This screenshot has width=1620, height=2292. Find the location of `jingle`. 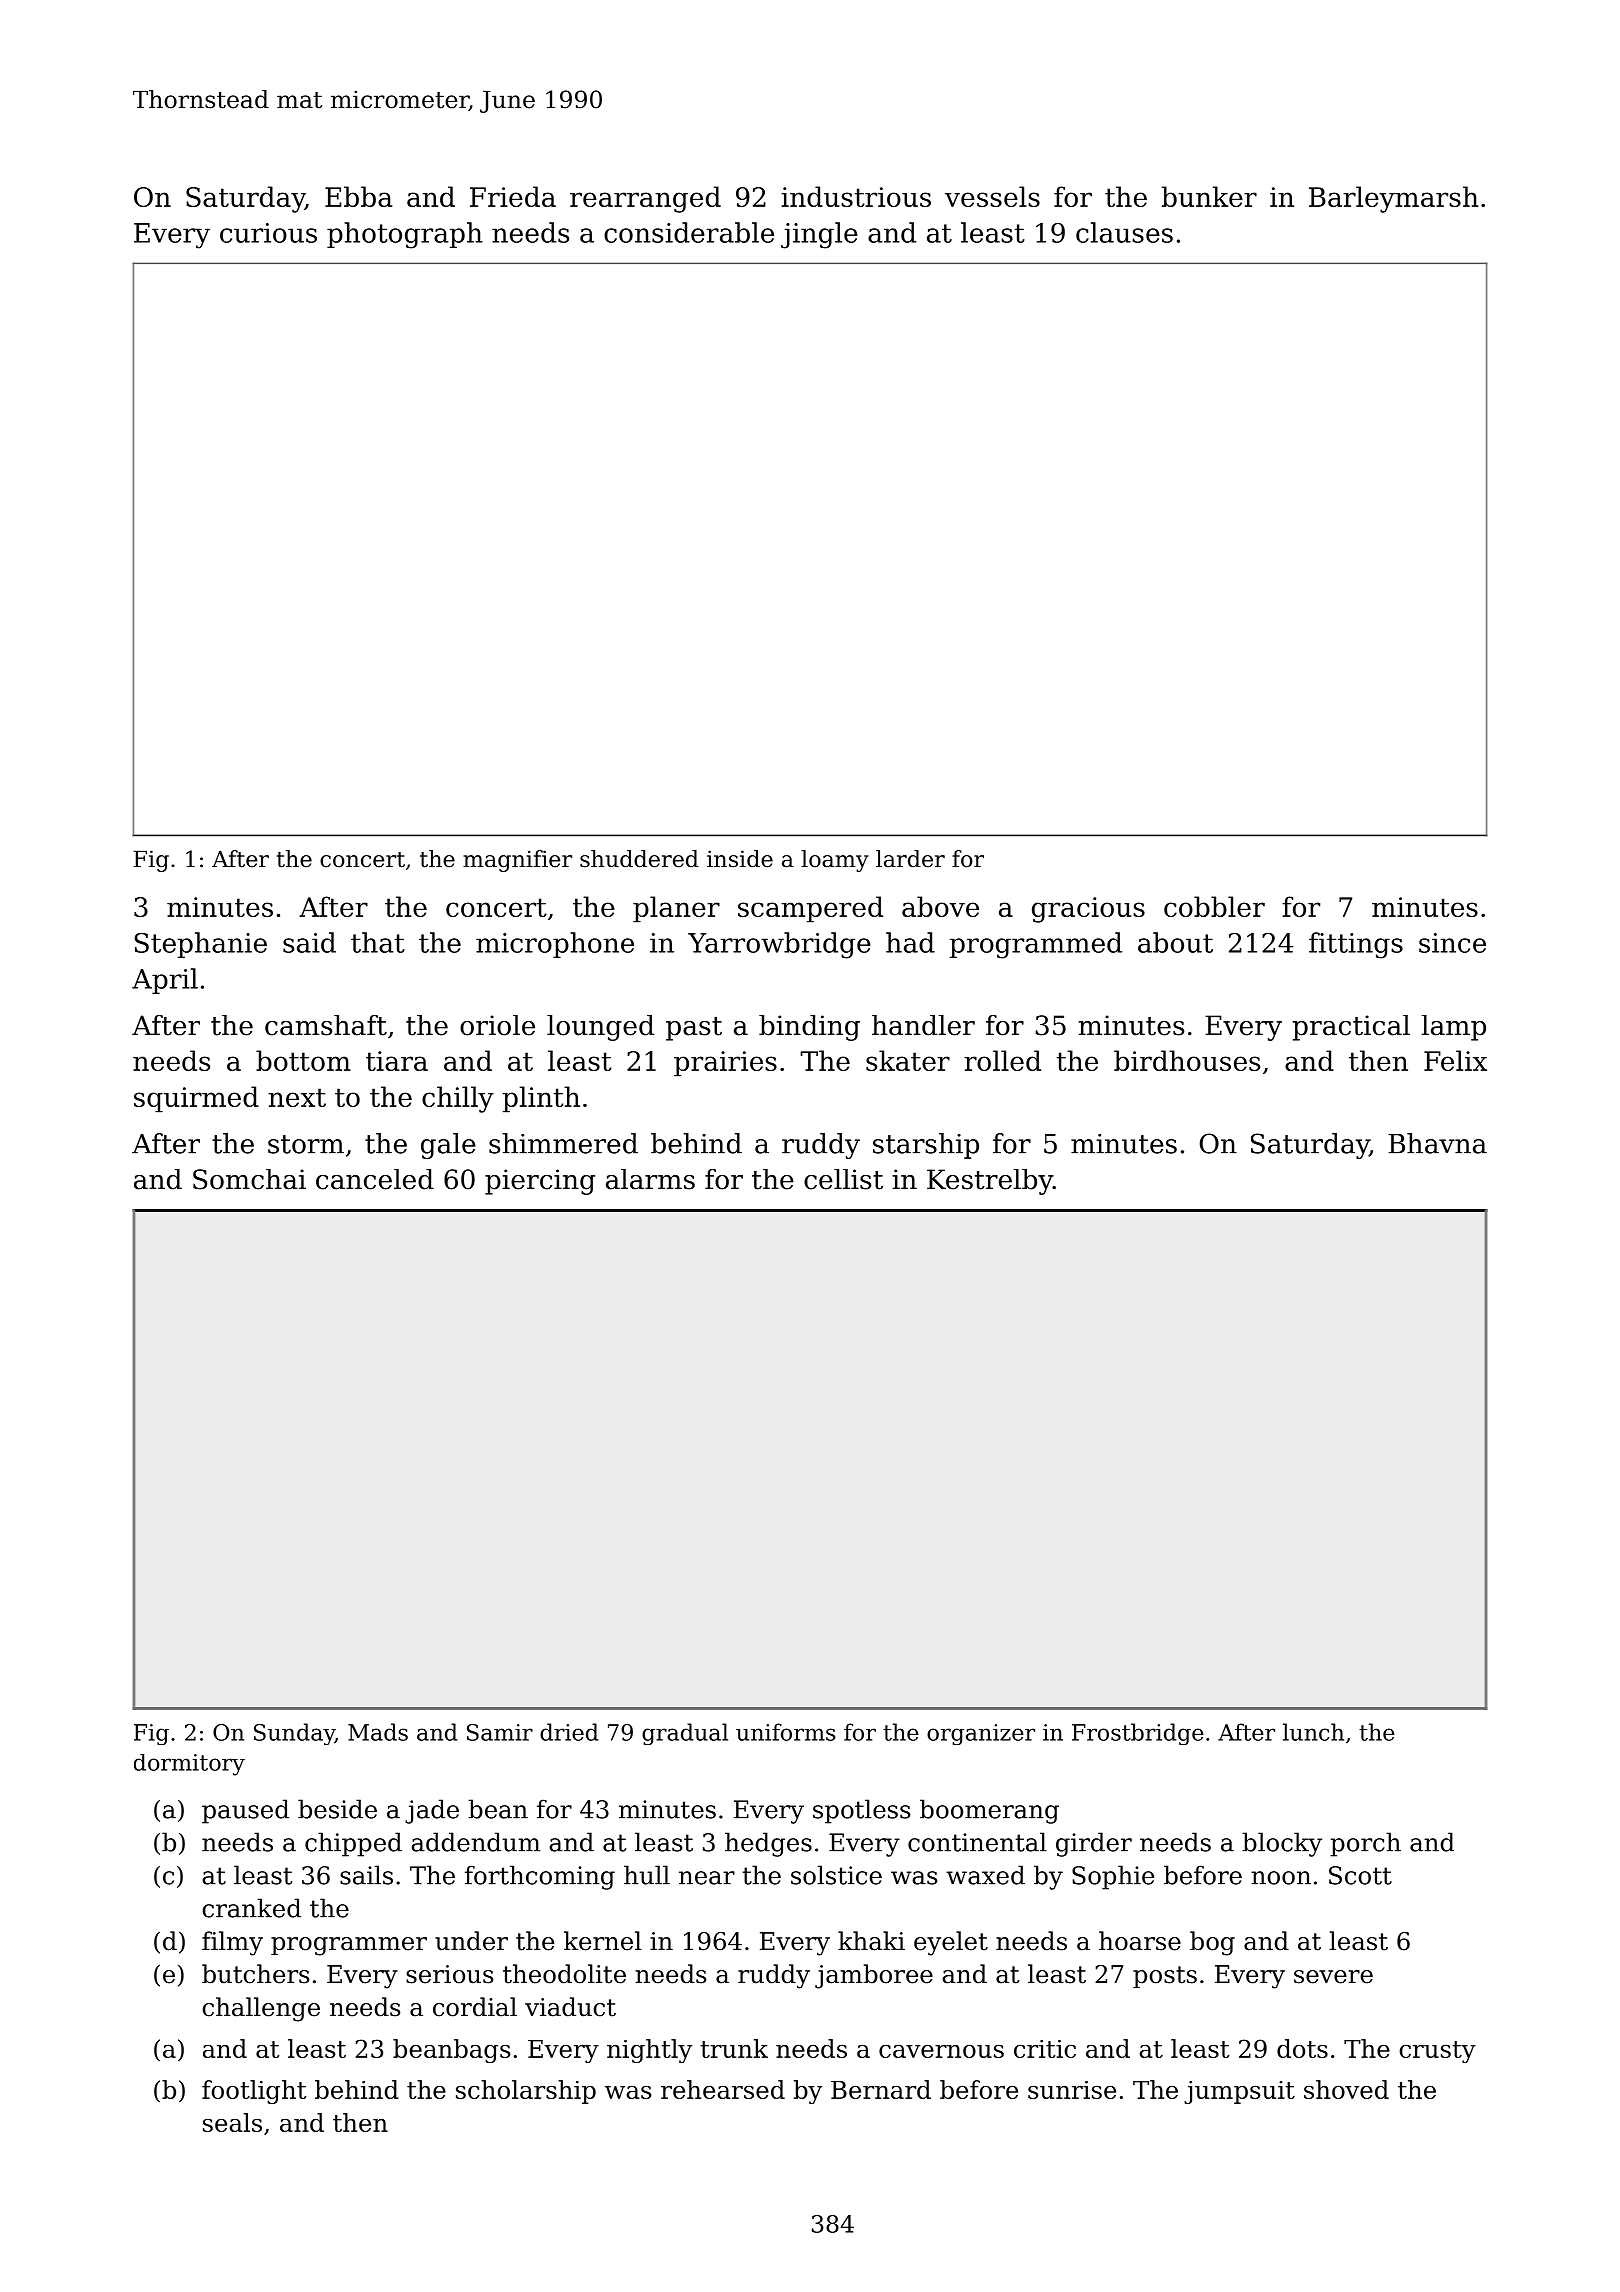

jingle is located at coordinates (819, 235).
